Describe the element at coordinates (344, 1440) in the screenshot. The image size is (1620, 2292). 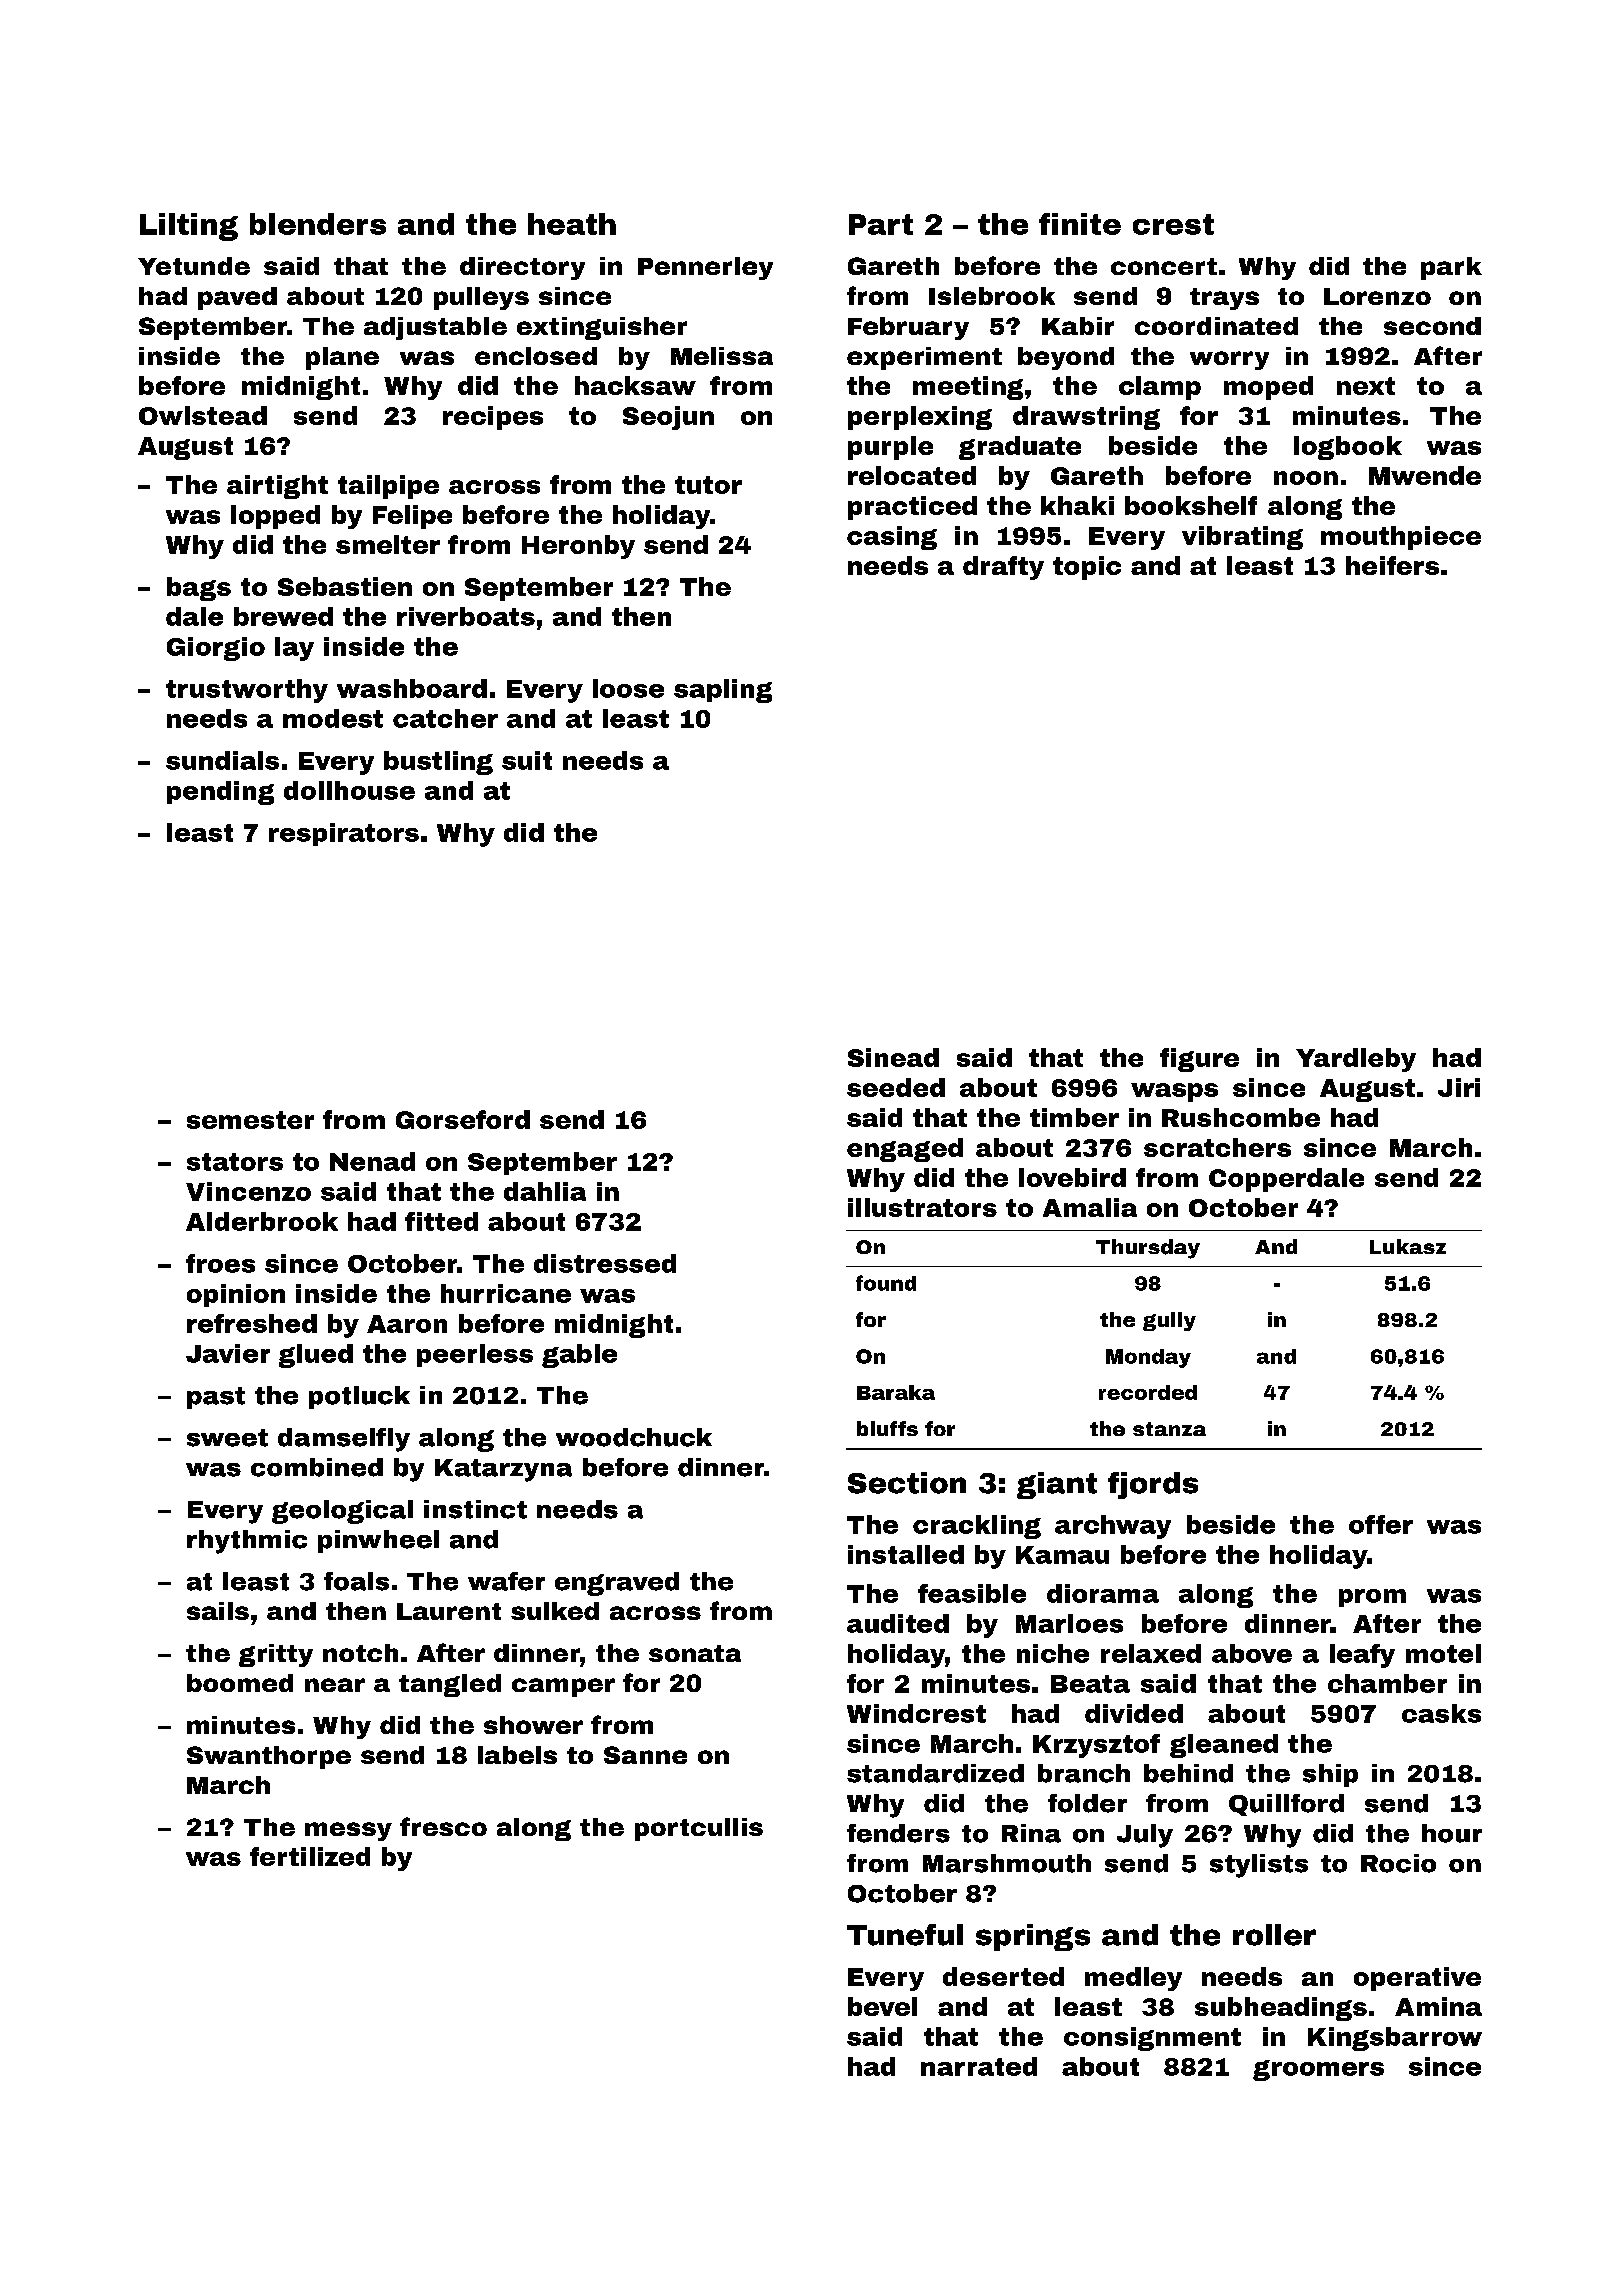
I see `damselfly` at that location.
